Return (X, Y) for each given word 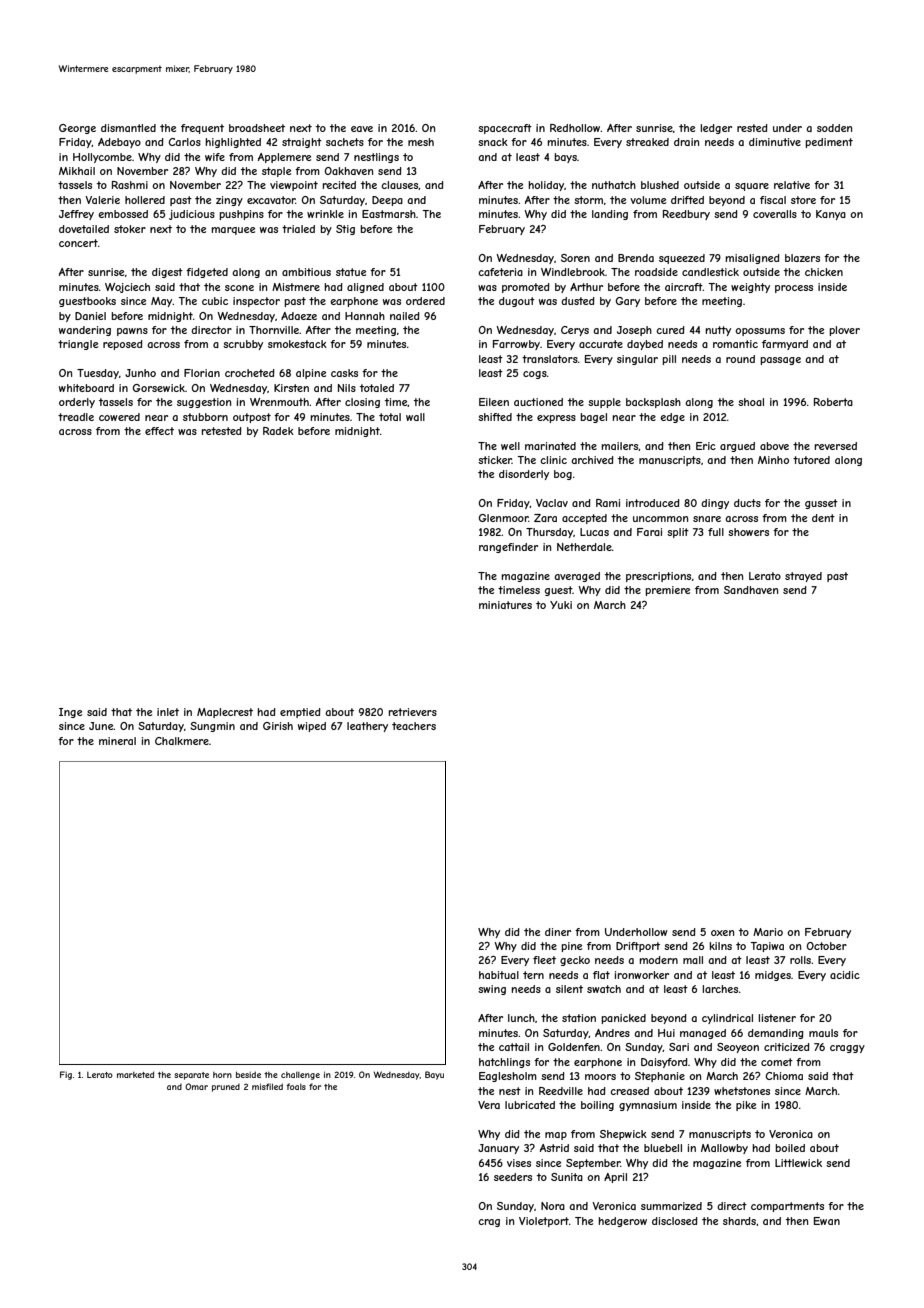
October (826, 946)
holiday (546, 186)
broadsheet (257, 128)
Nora (553, 1206)
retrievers (412, 712)
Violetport (544, 1222)
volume (648, 200)
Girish (278, 726)
